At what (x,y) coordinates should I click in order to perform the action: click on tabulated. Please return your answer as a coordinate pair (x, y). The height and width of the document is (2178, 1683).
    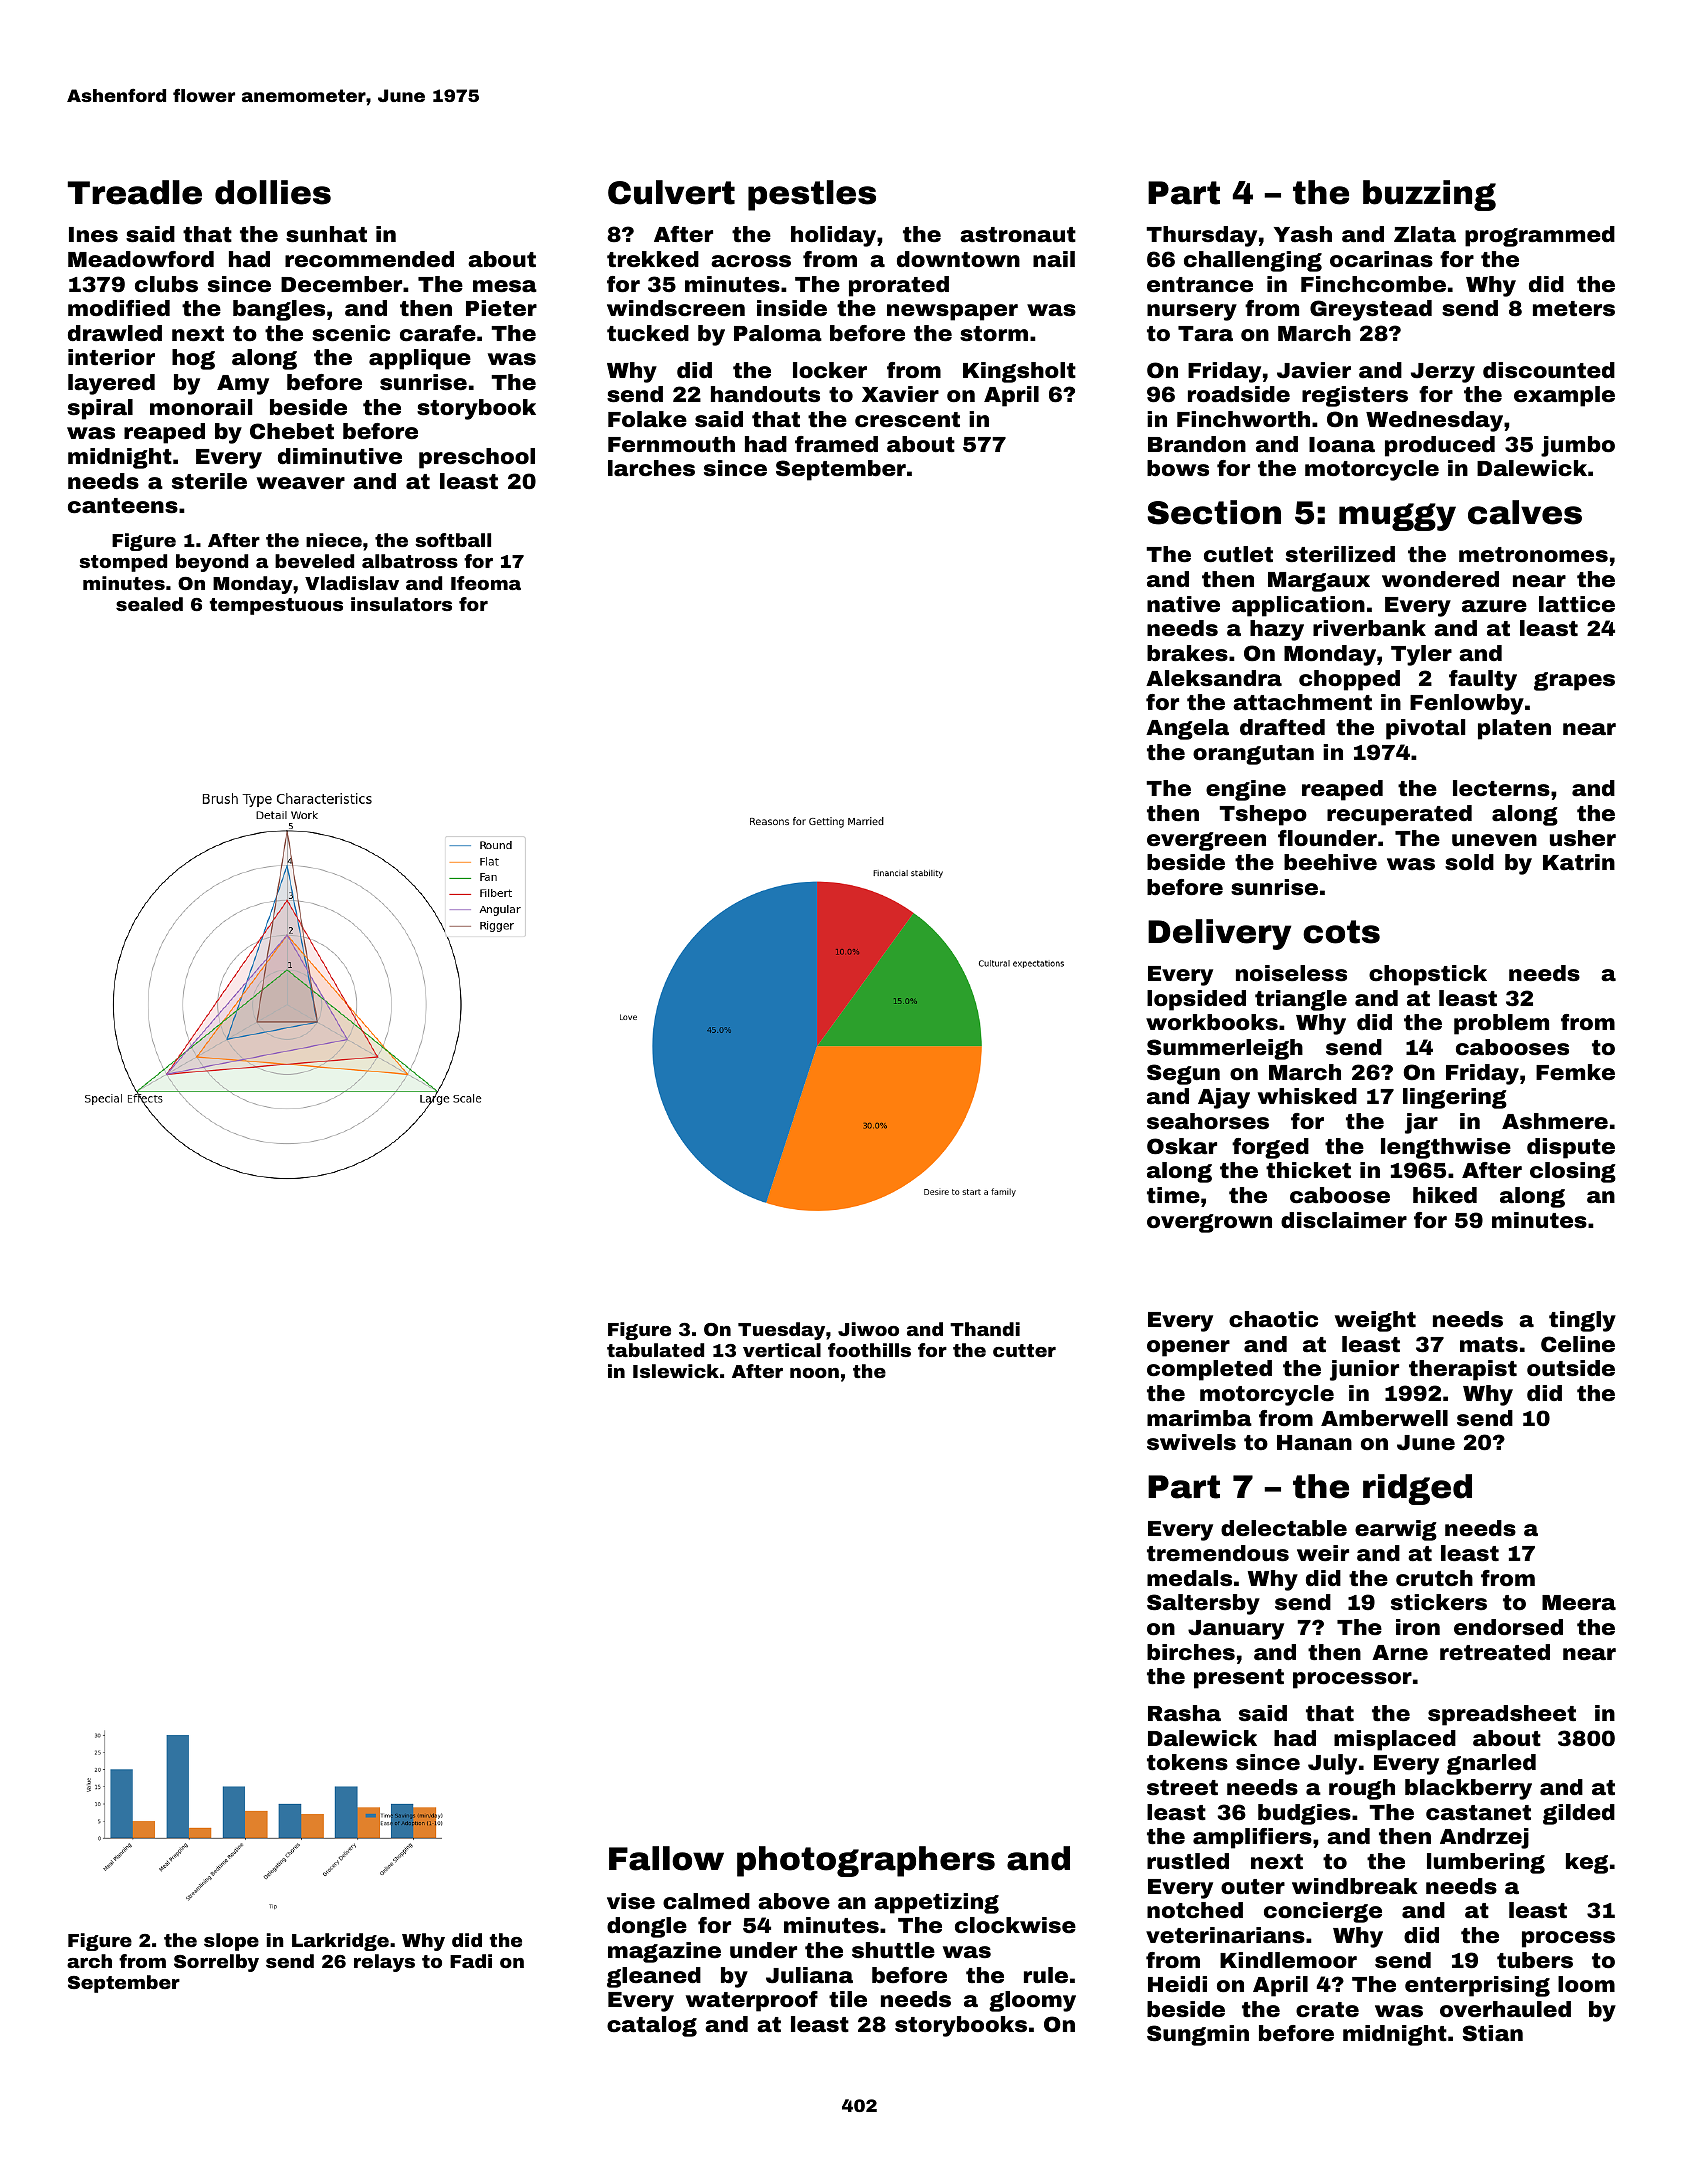
    Looking at the image, I should click on (655, 1350).
